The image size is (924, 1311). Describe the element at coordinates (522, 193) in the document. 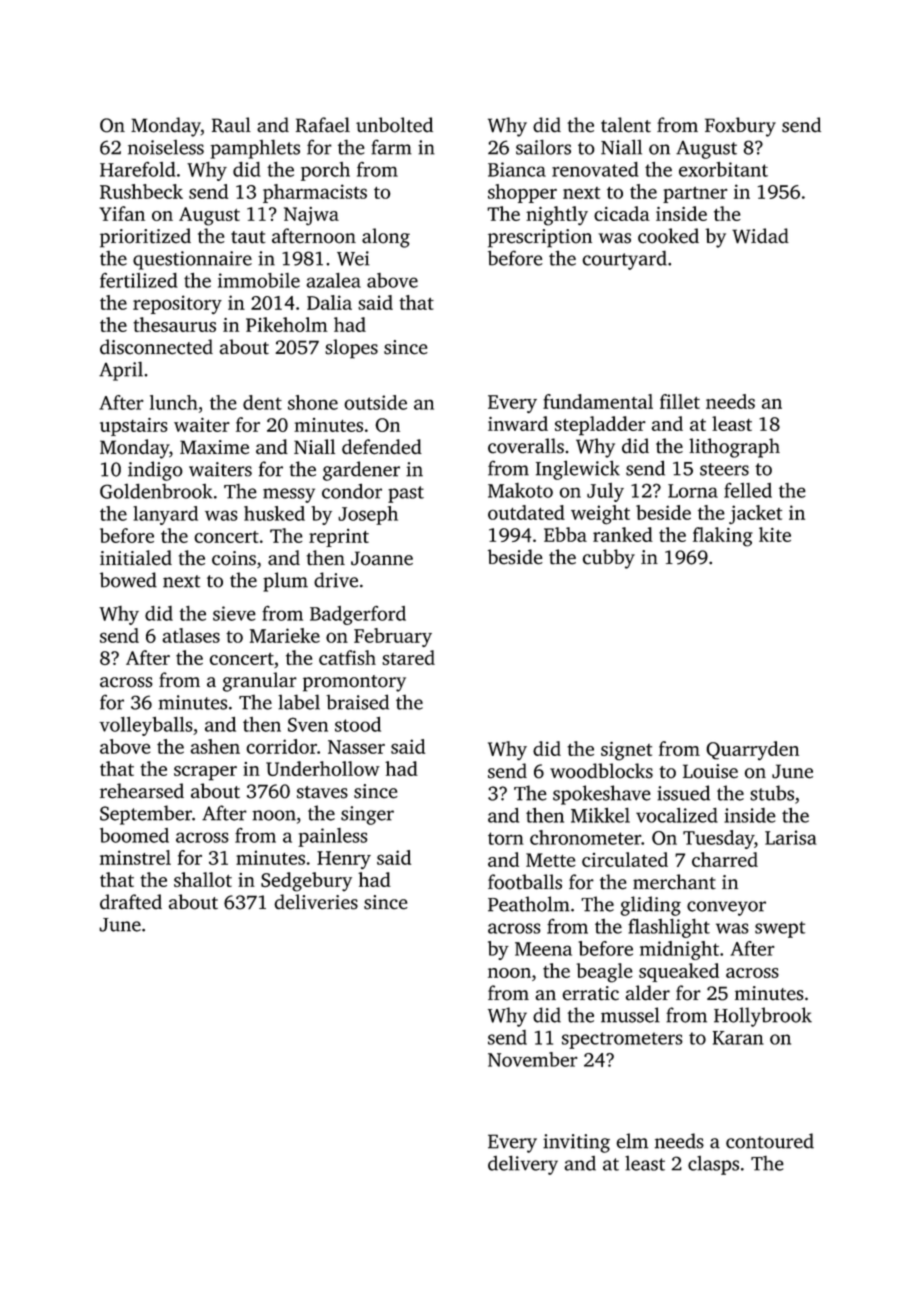

I see `shopper` at that location.
